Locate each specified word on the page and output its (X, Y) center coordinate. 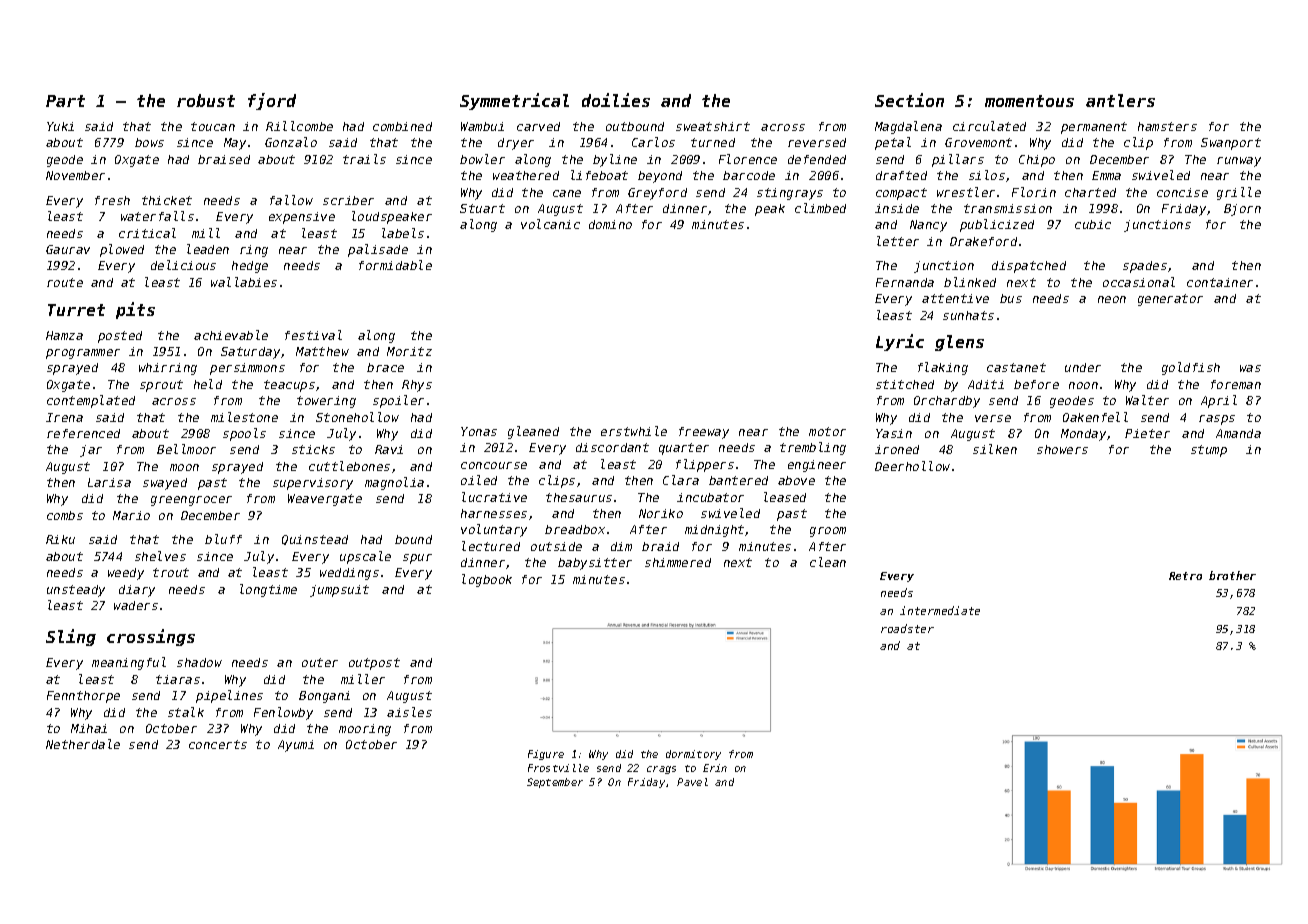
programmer (83, 354)
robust (206, 100)
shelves (160, 556)
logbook (487, 580)
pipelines (229, 696)
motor (827, 431)
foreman (1236, 384)
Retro (1185, 576)
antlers (1120, 100)
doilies (616, 100)
